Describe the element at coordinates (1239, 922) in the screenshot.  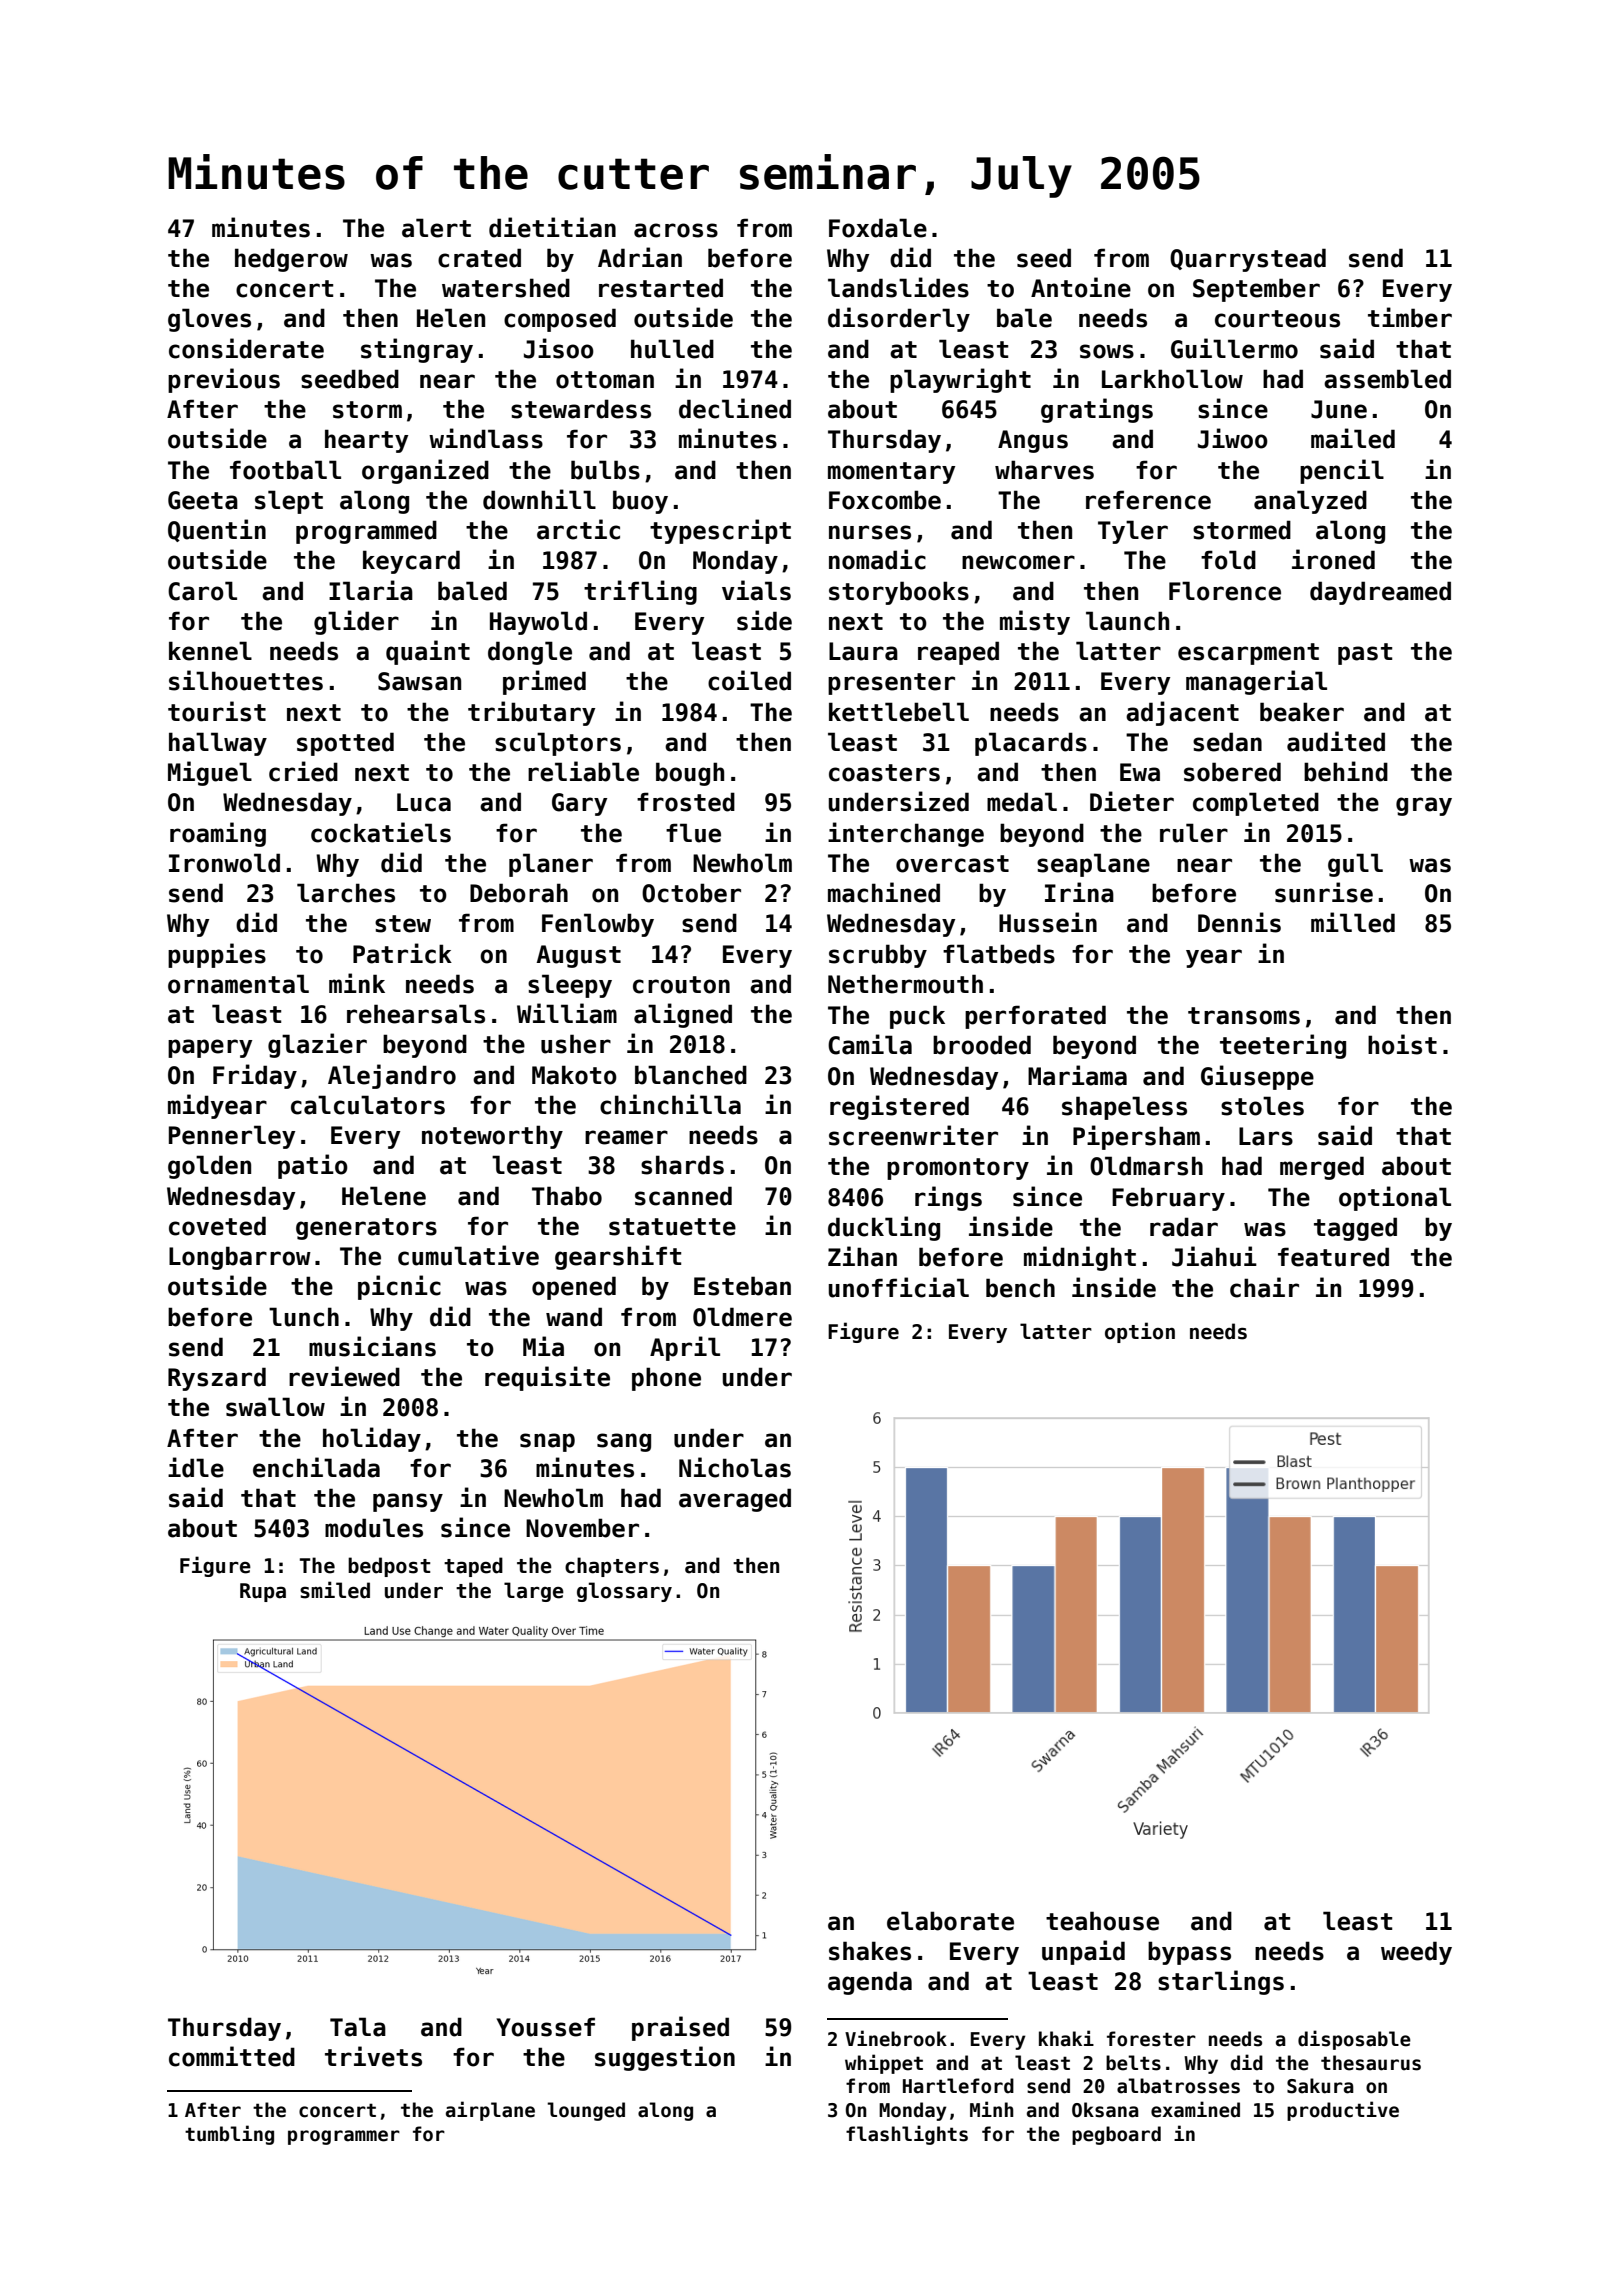
I see `Dennis` at that location.
